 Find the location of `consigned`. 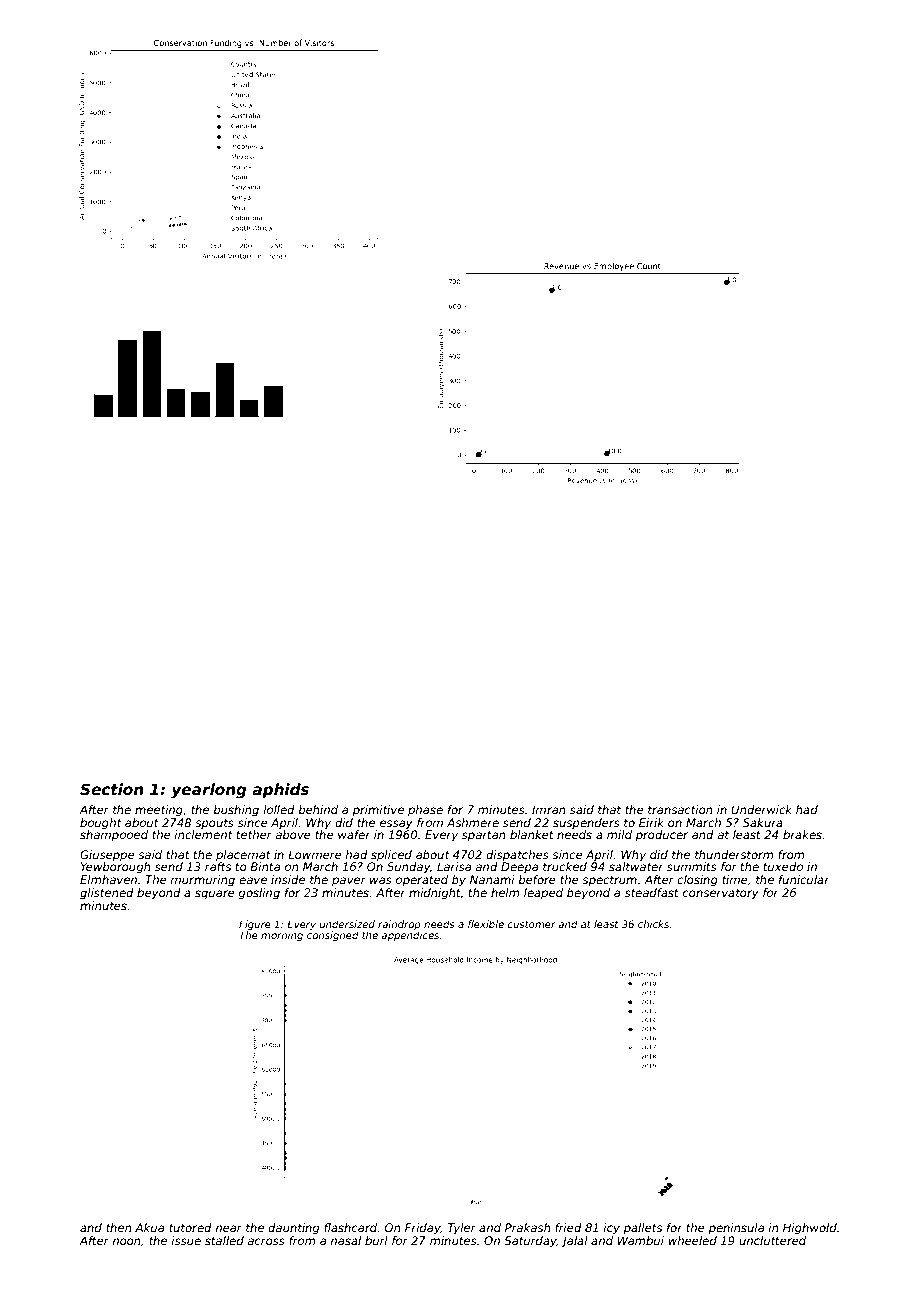

consigned is located at coordinates (333, 936).
